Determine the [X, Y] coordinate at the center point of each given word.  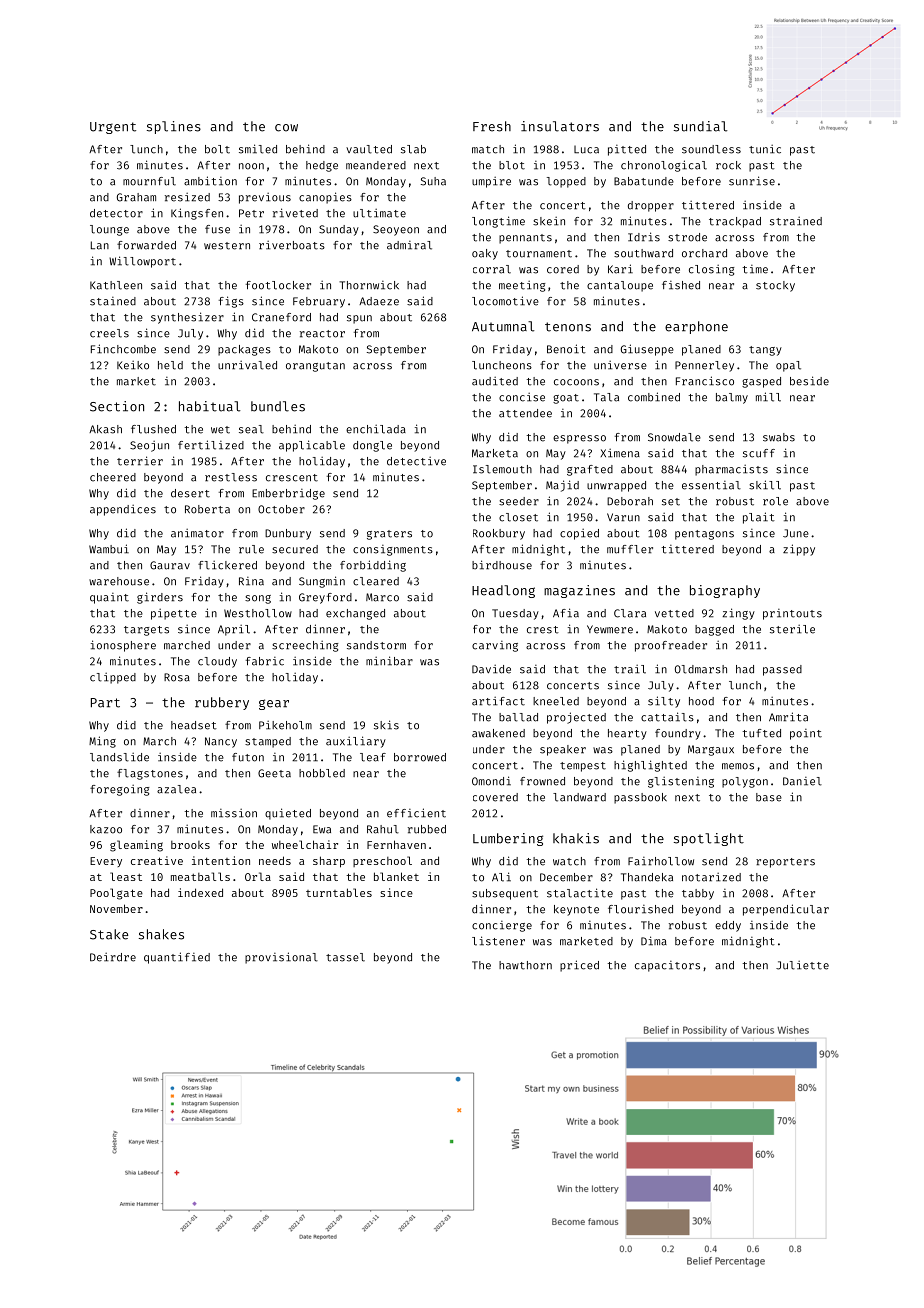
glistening [681, 782]
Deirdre [113, 957]
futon [248, 757]
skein [549, 221]
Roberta [207, 509]
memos [738, 766]
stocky [775, 286]
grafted [590, 470]
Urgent [113, 128]
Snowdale [674, 437]
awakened [498, 733]
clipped [113, 678]
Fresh [492, 126]
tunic [765, 149]
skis [386, 725]
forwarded [146, 245]
